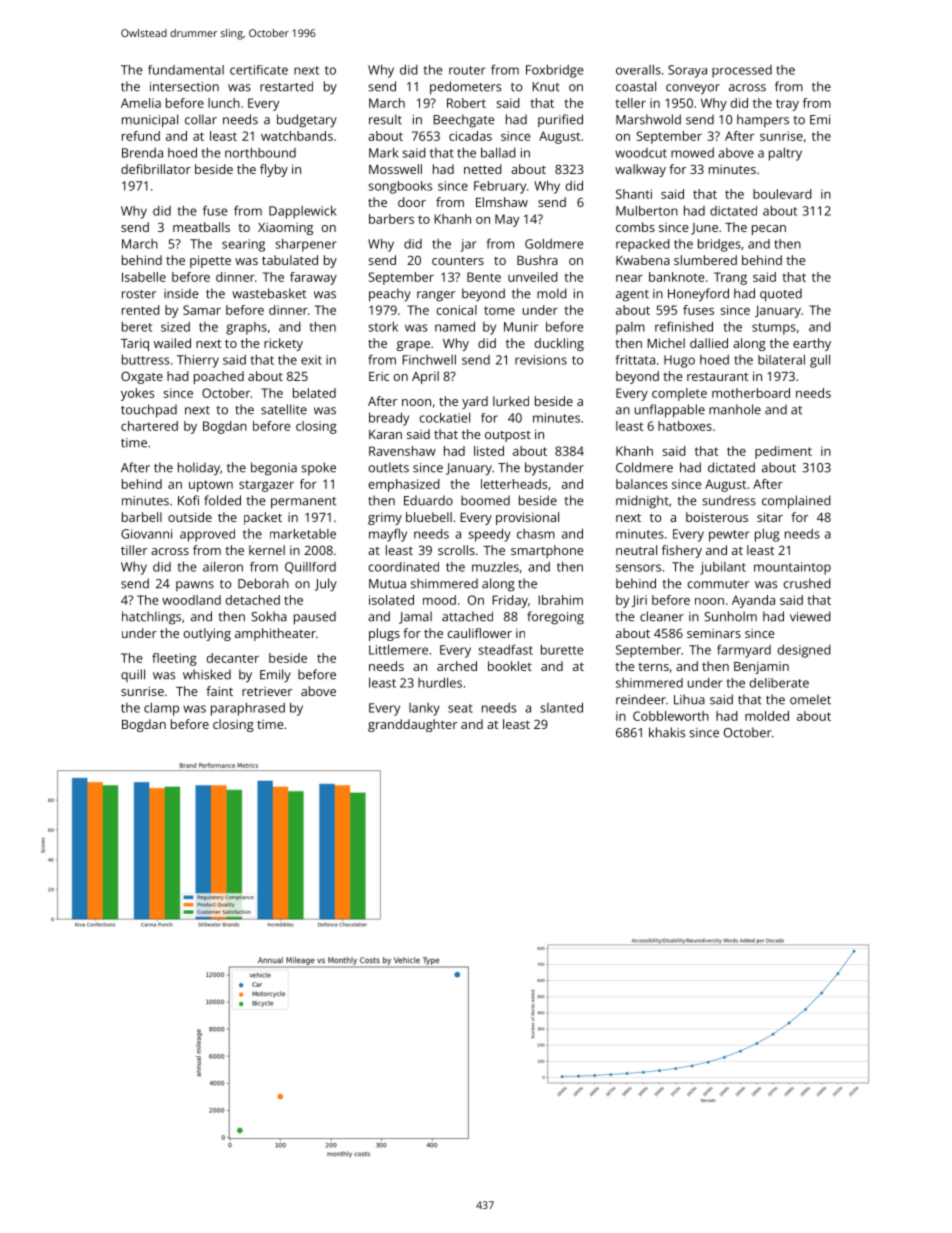 This screenshot has width=952, height=1233. Describe the element at coordinates (555, 71) in the screenshot. I see `Foxbridge` at that location.
